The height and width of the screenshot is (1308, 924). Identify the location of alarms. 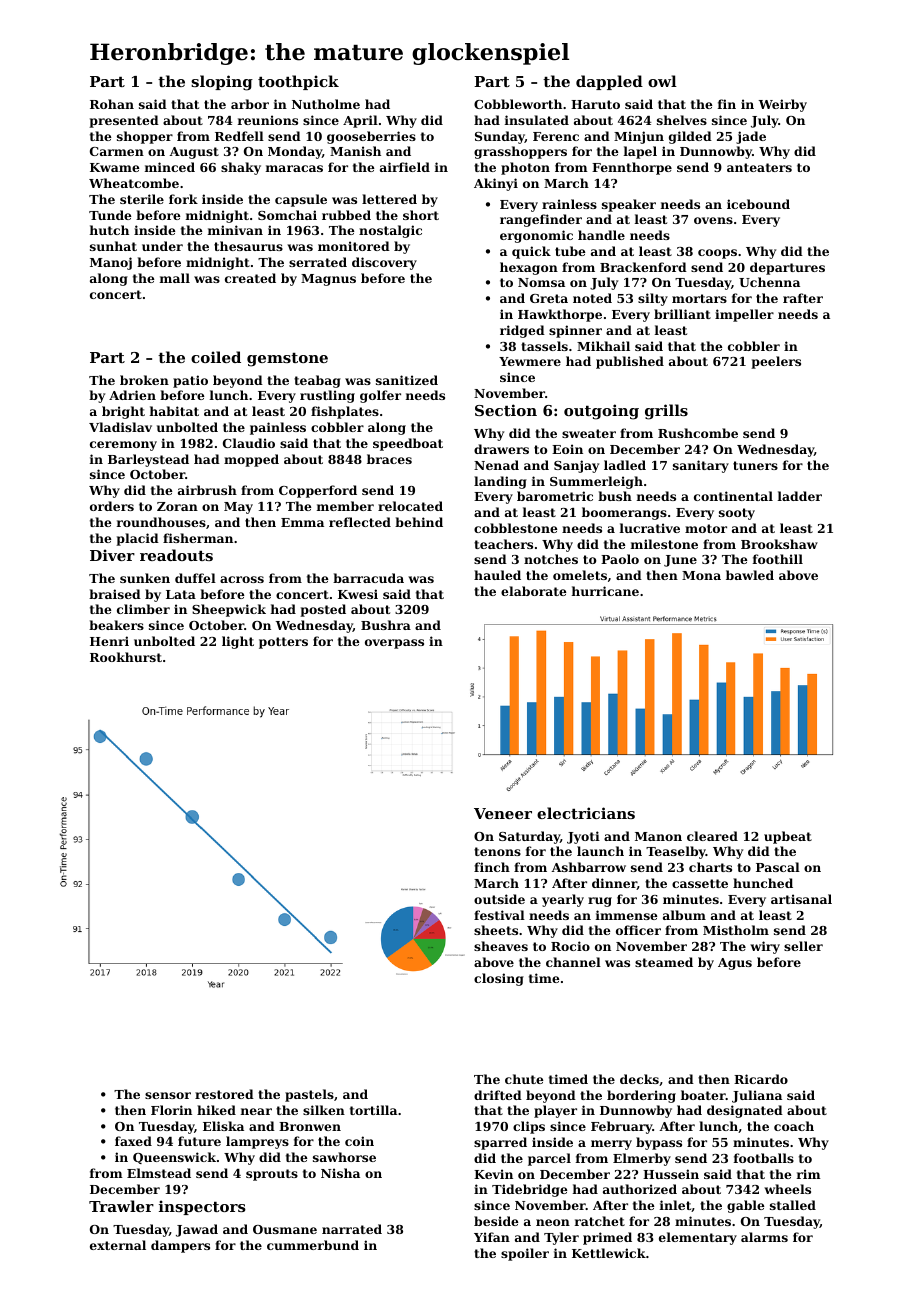
(764, 1237).
